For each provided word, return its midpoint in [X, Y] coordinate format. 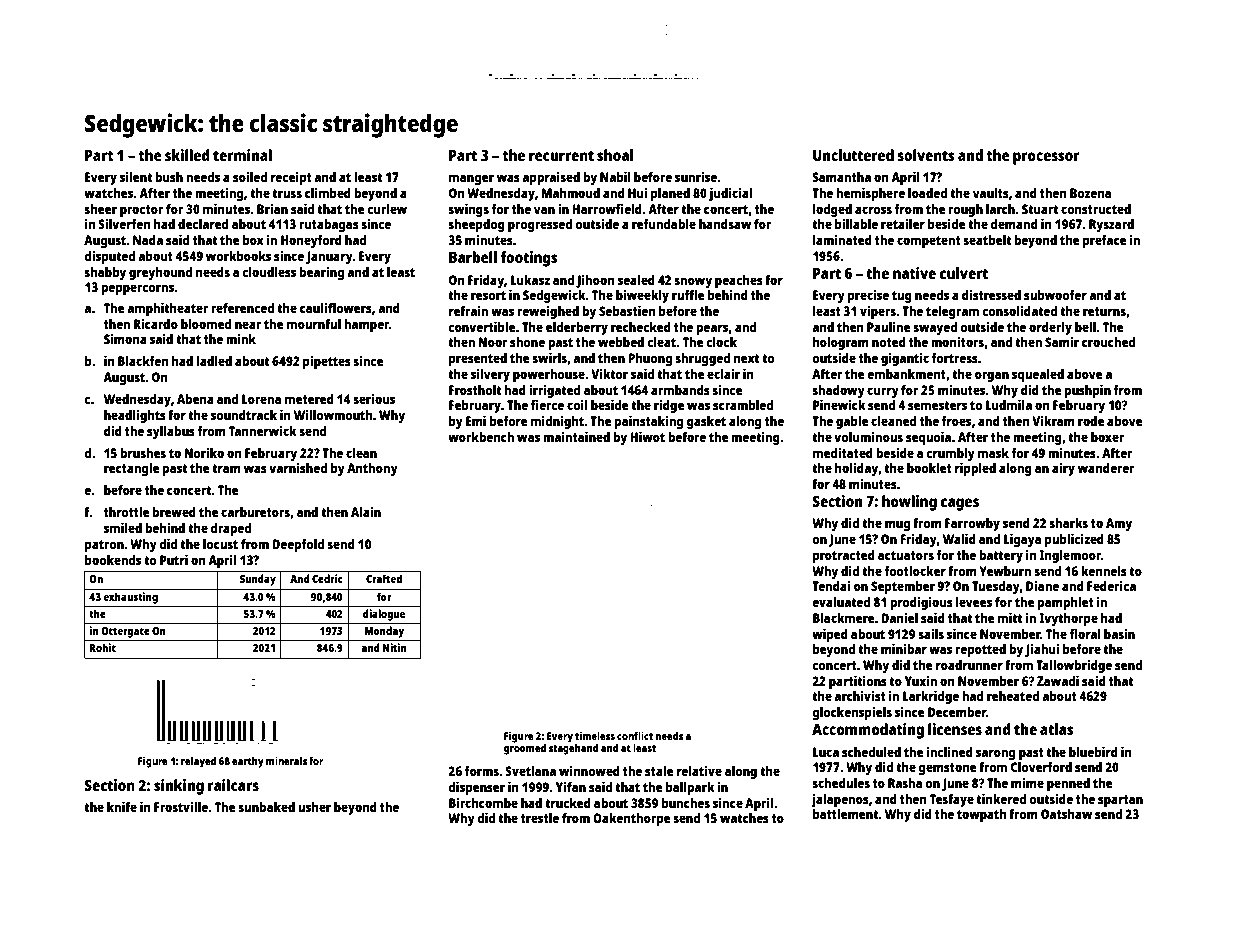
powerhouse [549, 375]
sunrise [696, 176]
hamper [366, 325]
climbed [328, 192]
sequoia [928, 438]
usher [314, 807]
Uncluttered [853, 155]
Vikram [1053, 420]
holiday [856, 469]
